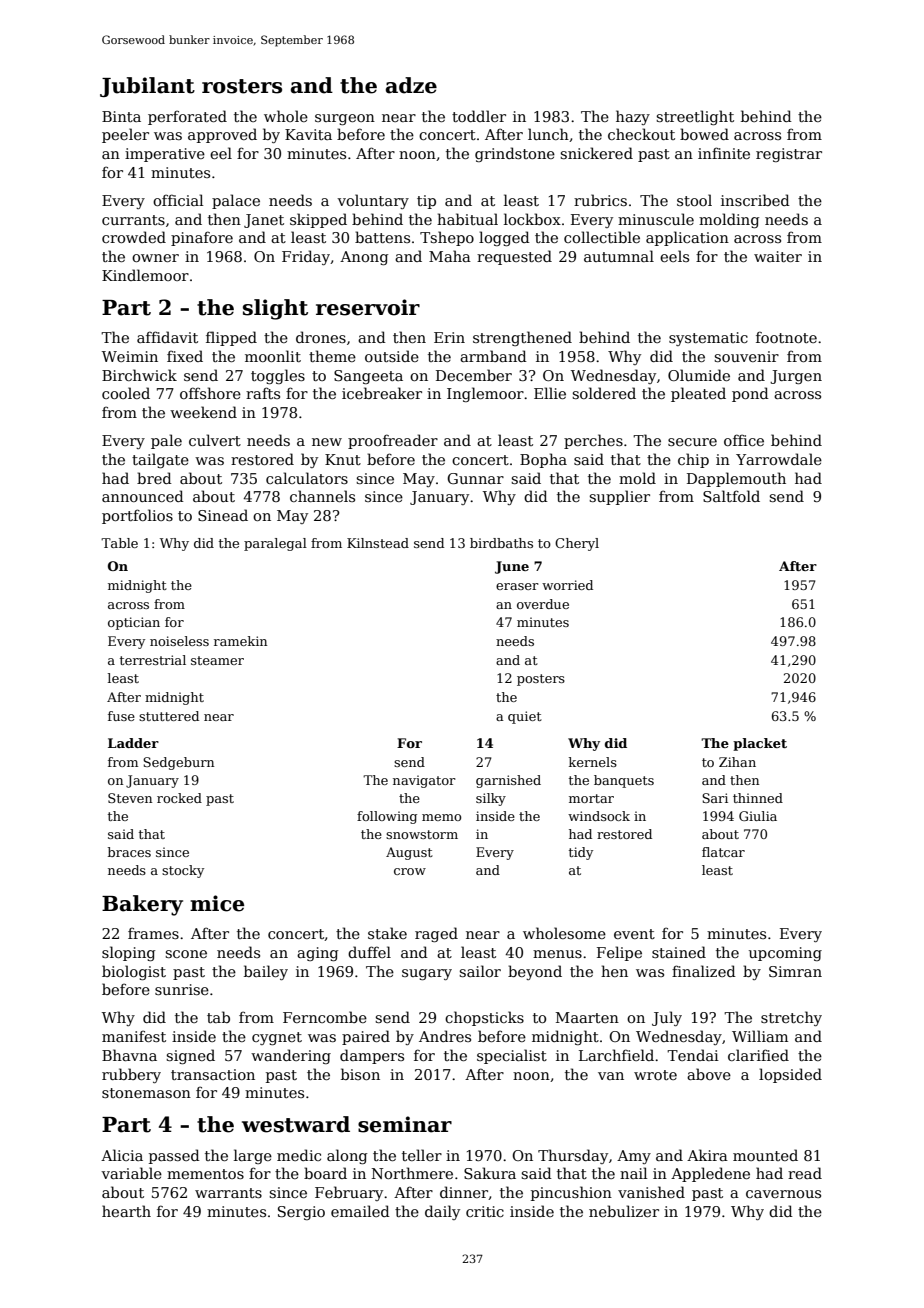 The width and height of the screenshot is (924, 1308). I want to click on rosters, so click(242, 86).
